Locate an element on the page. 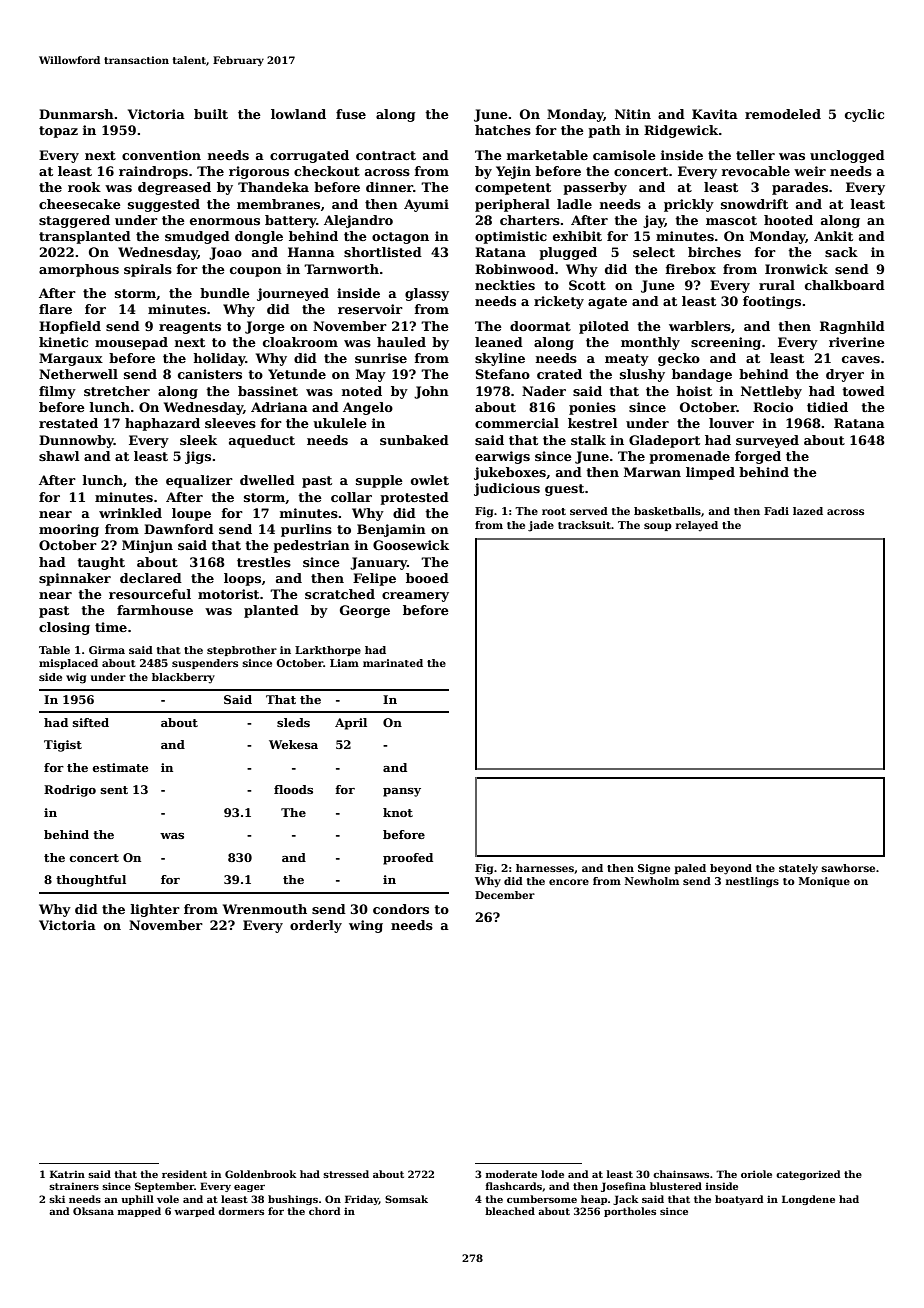 This image has width=924, height=1308. camisole is located at coordinates (624, 155).
